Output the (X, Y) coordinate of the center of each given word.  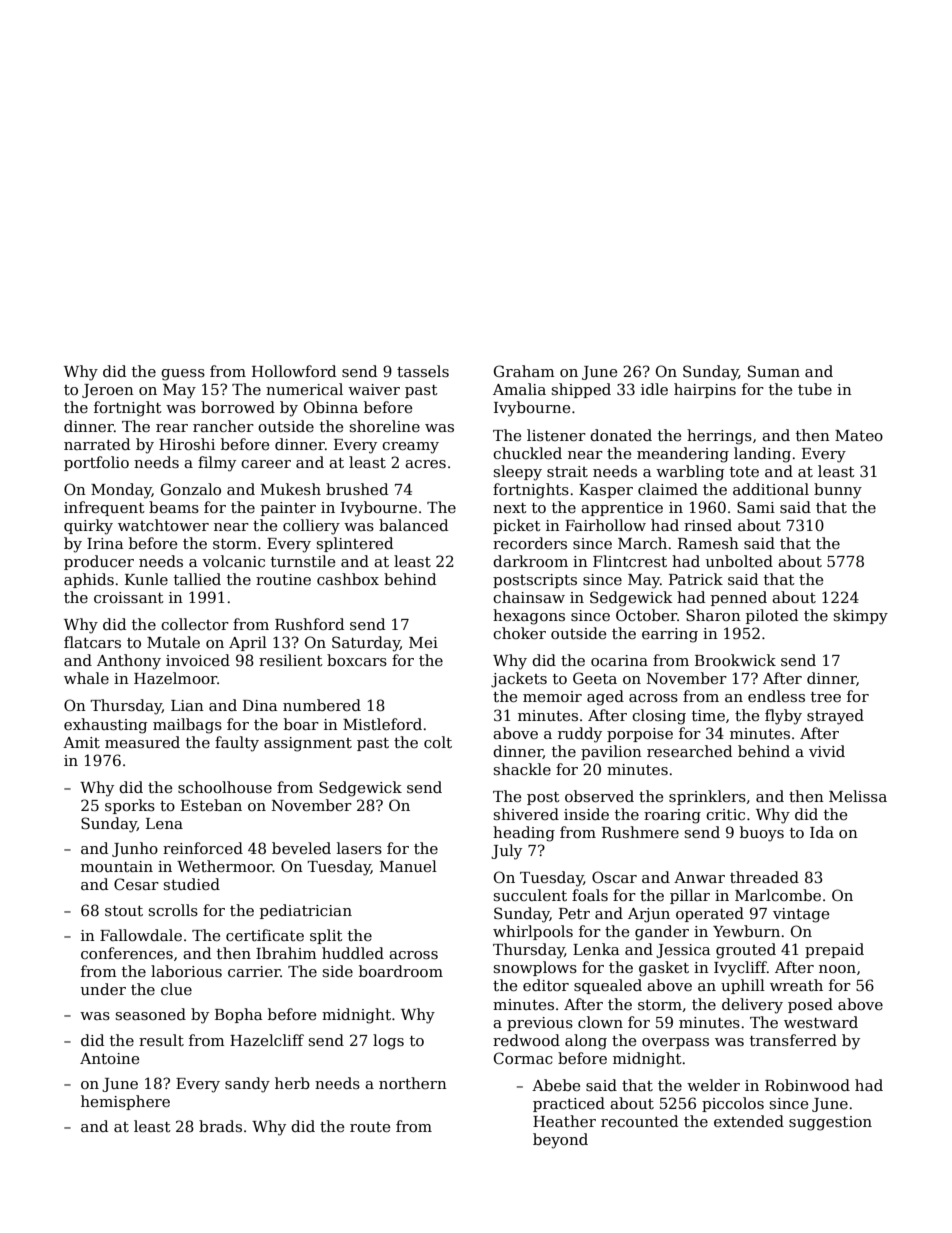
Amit (81, 742)
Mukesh (291, 489)
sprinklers (707, 797)
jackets (519, 680)
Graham (524, 371)
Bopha (238, 1015)
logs (388, 1042)
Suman (774, 371)
